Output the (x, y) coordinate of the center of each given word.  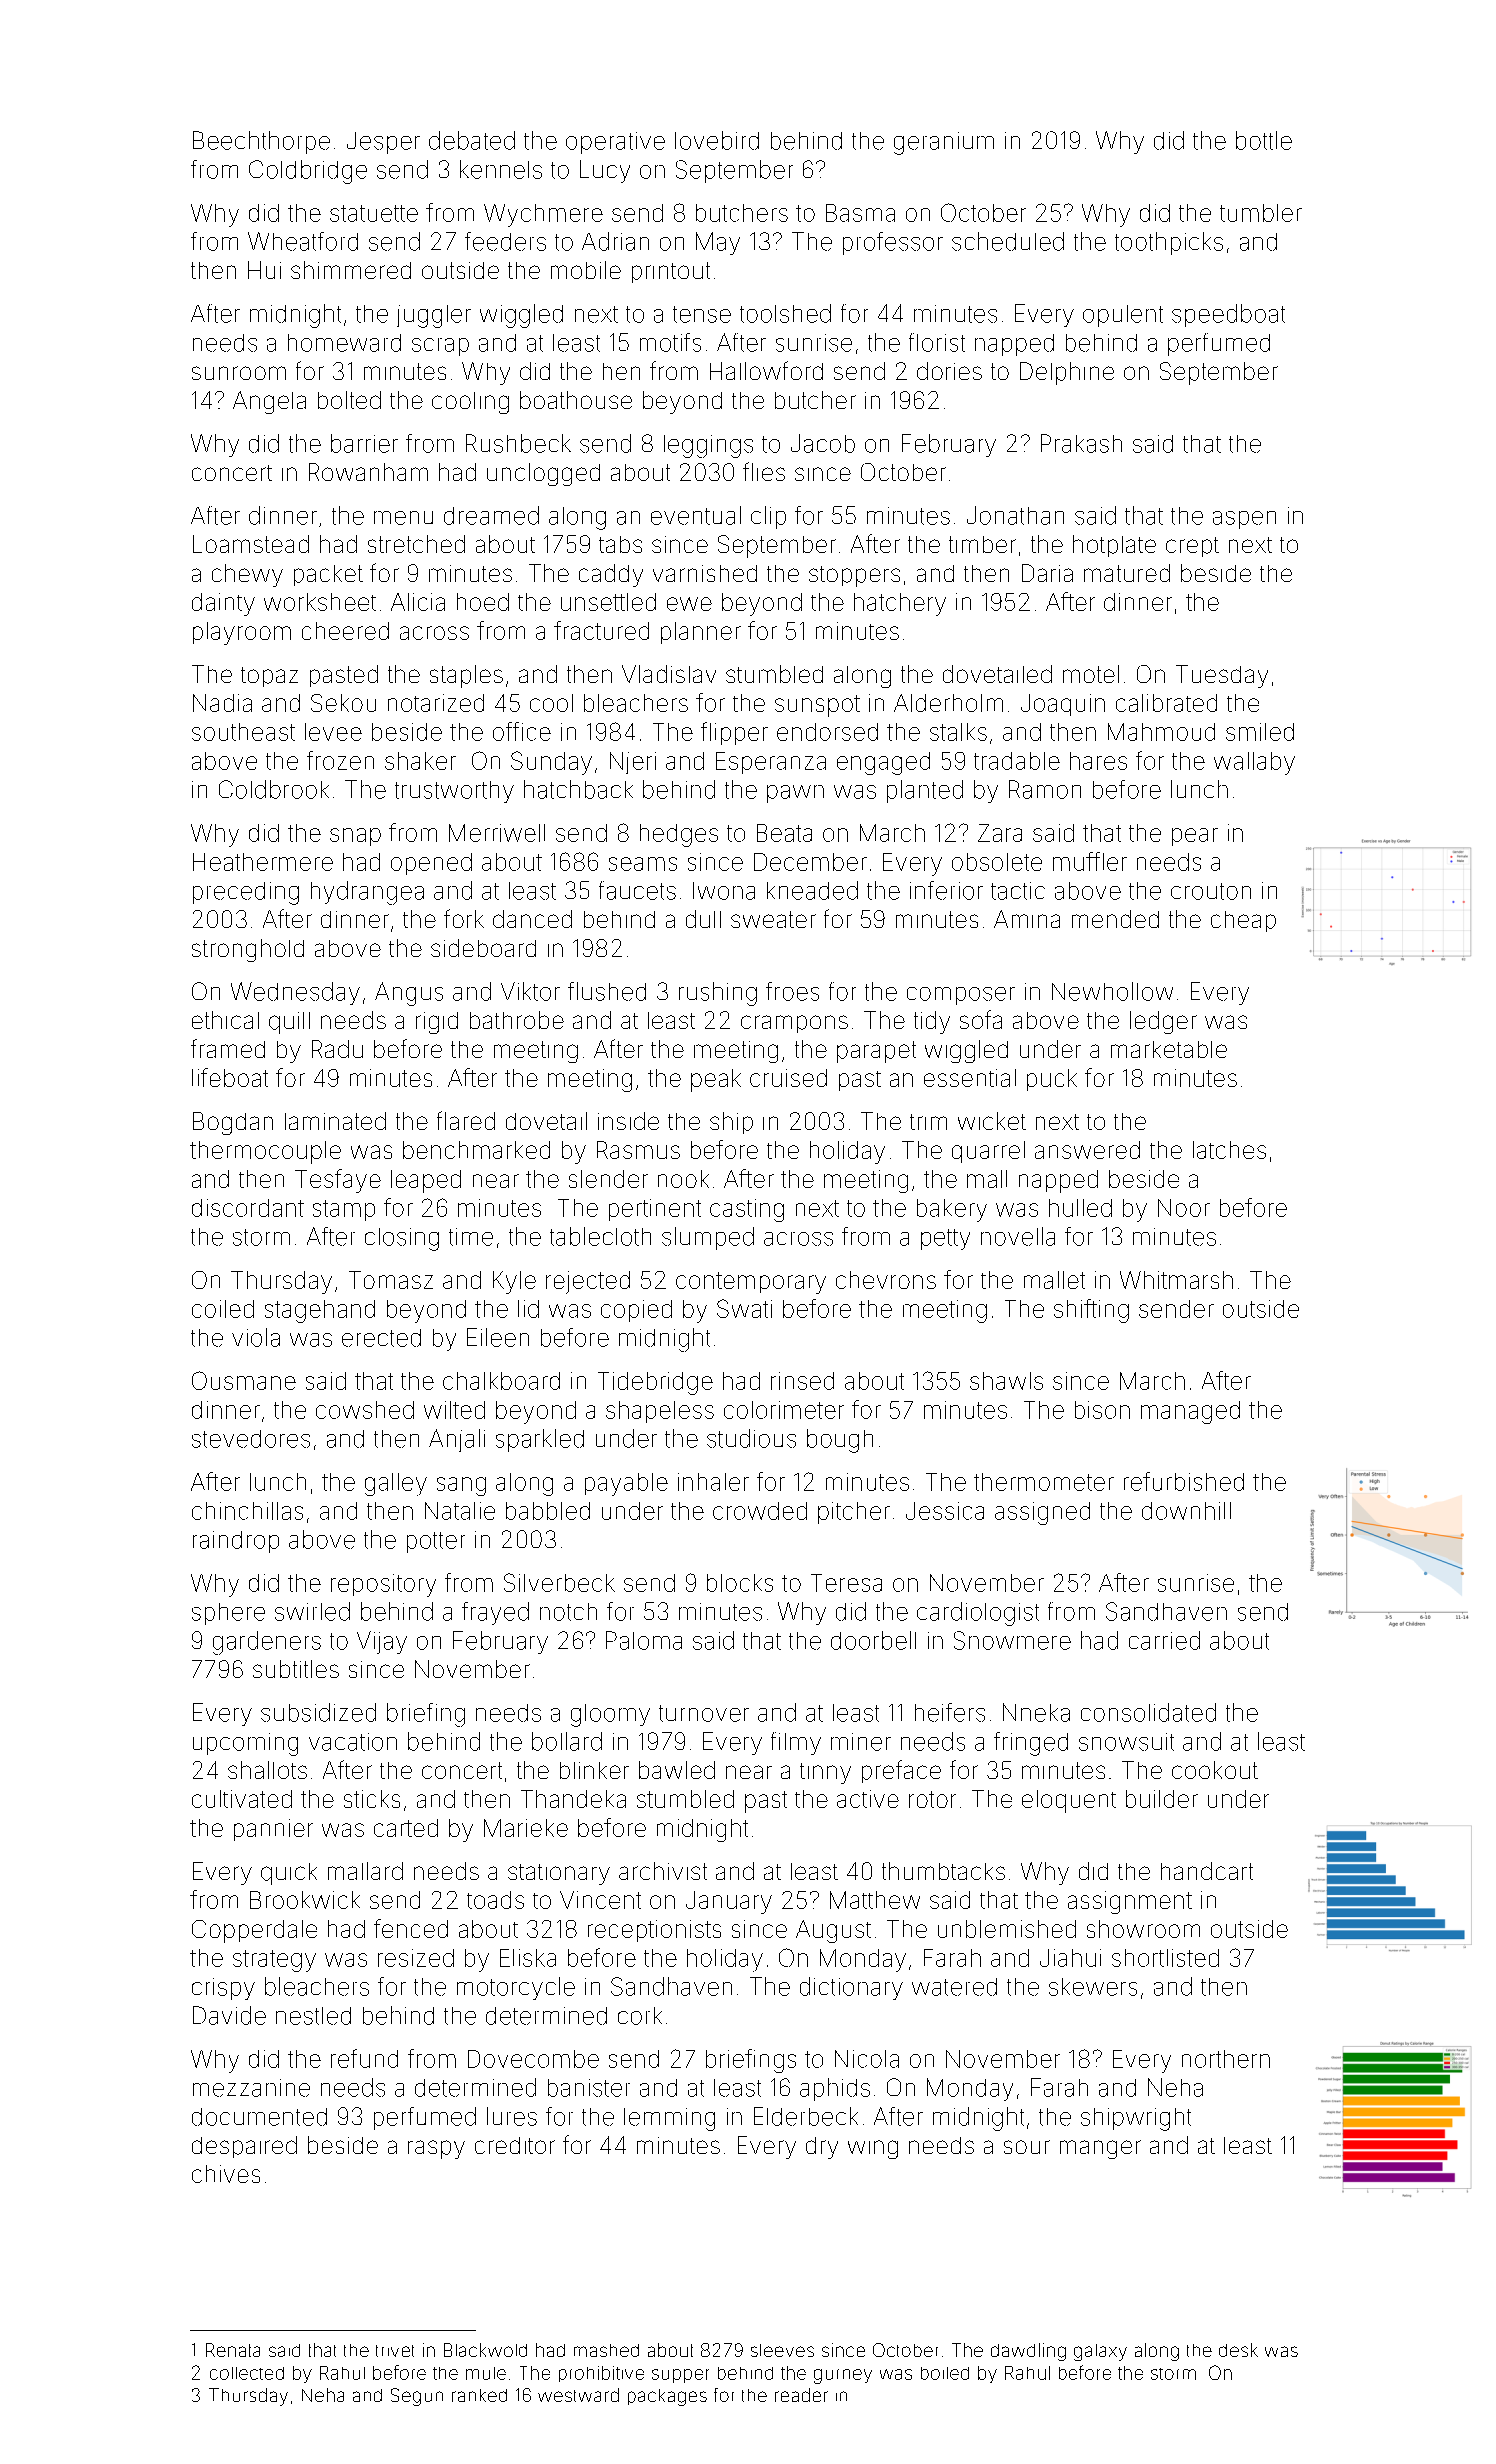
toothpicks (1169, 243)
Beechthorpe (261, 142)
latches (1229, 1150)
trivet (395, 2351)
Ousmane (244, 1380)
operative (615, 143)
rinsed (802, 1381)
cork (640, 2016)
